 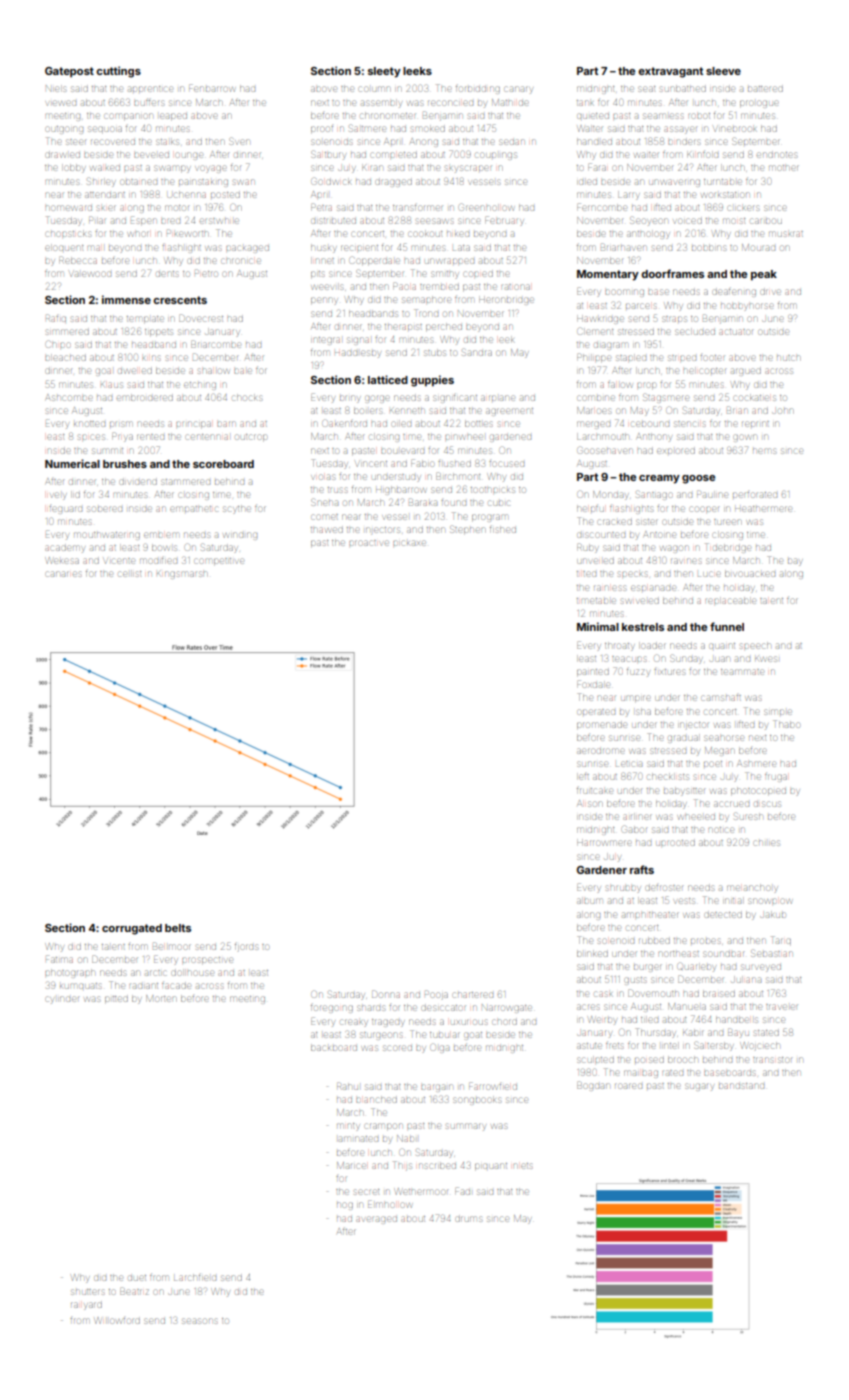 What do you see at coordinates (742, 672) in the page?
I see `teammate` at bounding box center [742, 672].
